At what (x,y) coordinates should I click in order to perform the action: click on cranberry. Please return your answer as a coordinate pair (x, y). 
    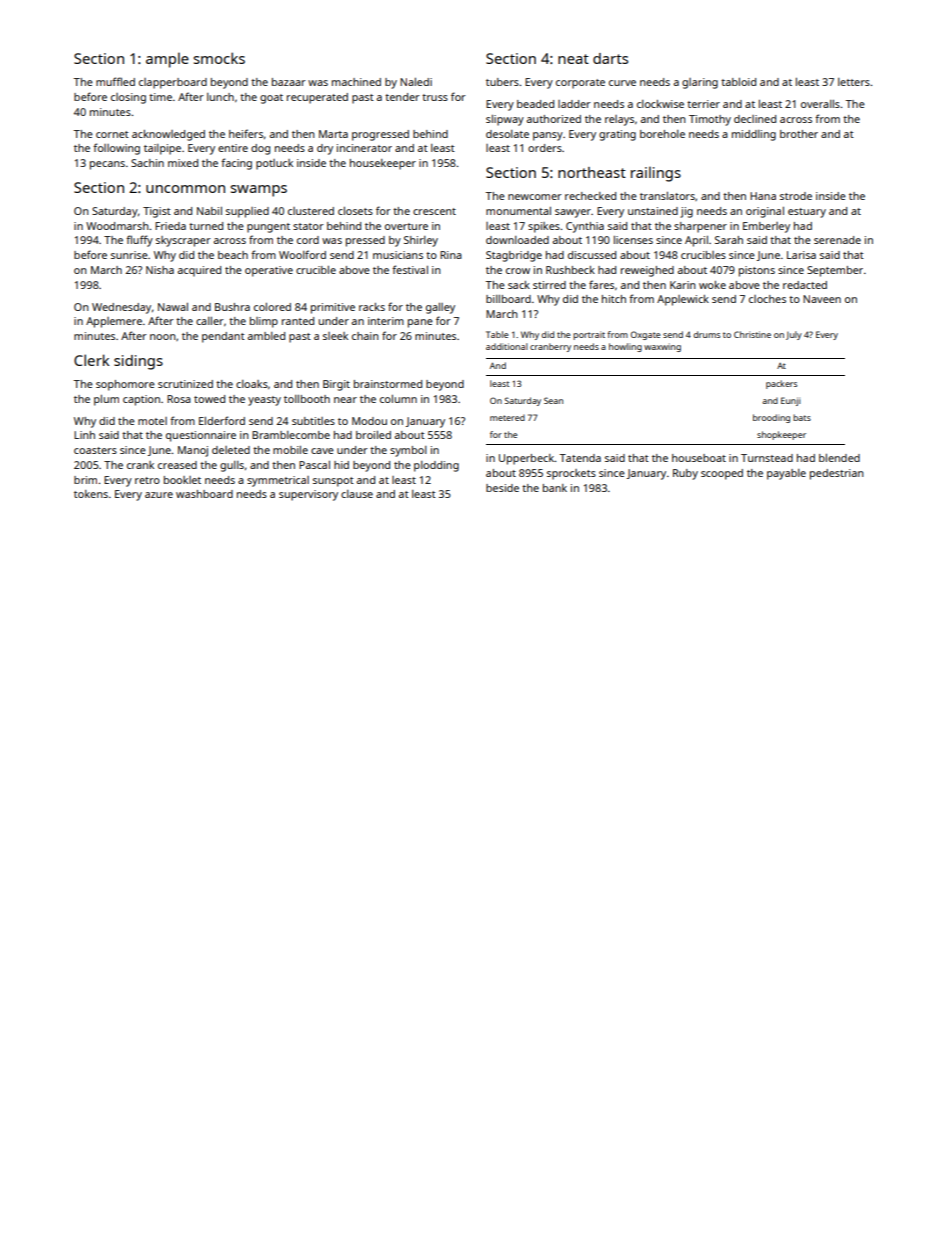
    Looking at the image, I should click on (550, 347).
